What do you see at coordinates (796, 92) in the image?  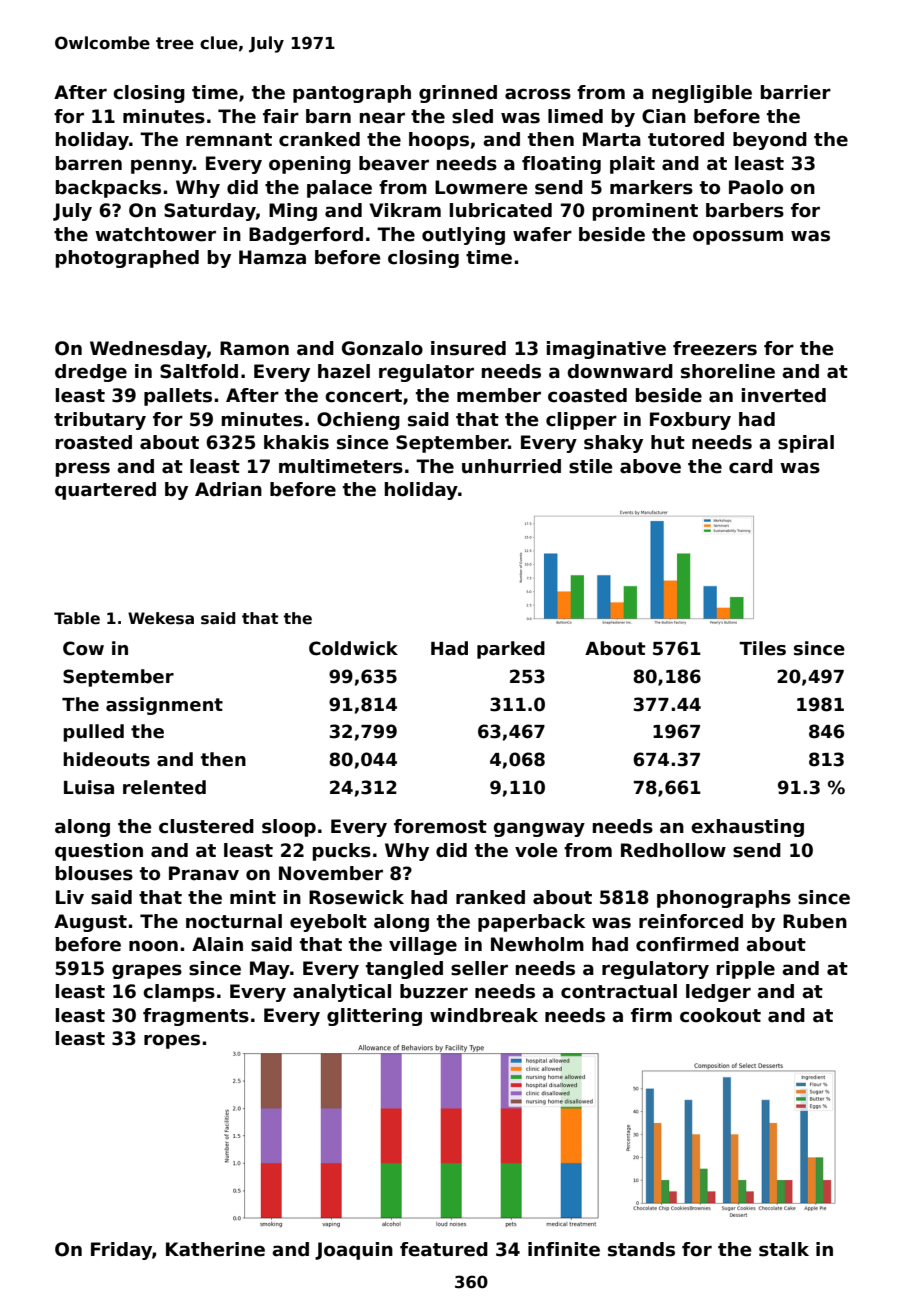 I see `barrier` at bounding box center [796, 92].
